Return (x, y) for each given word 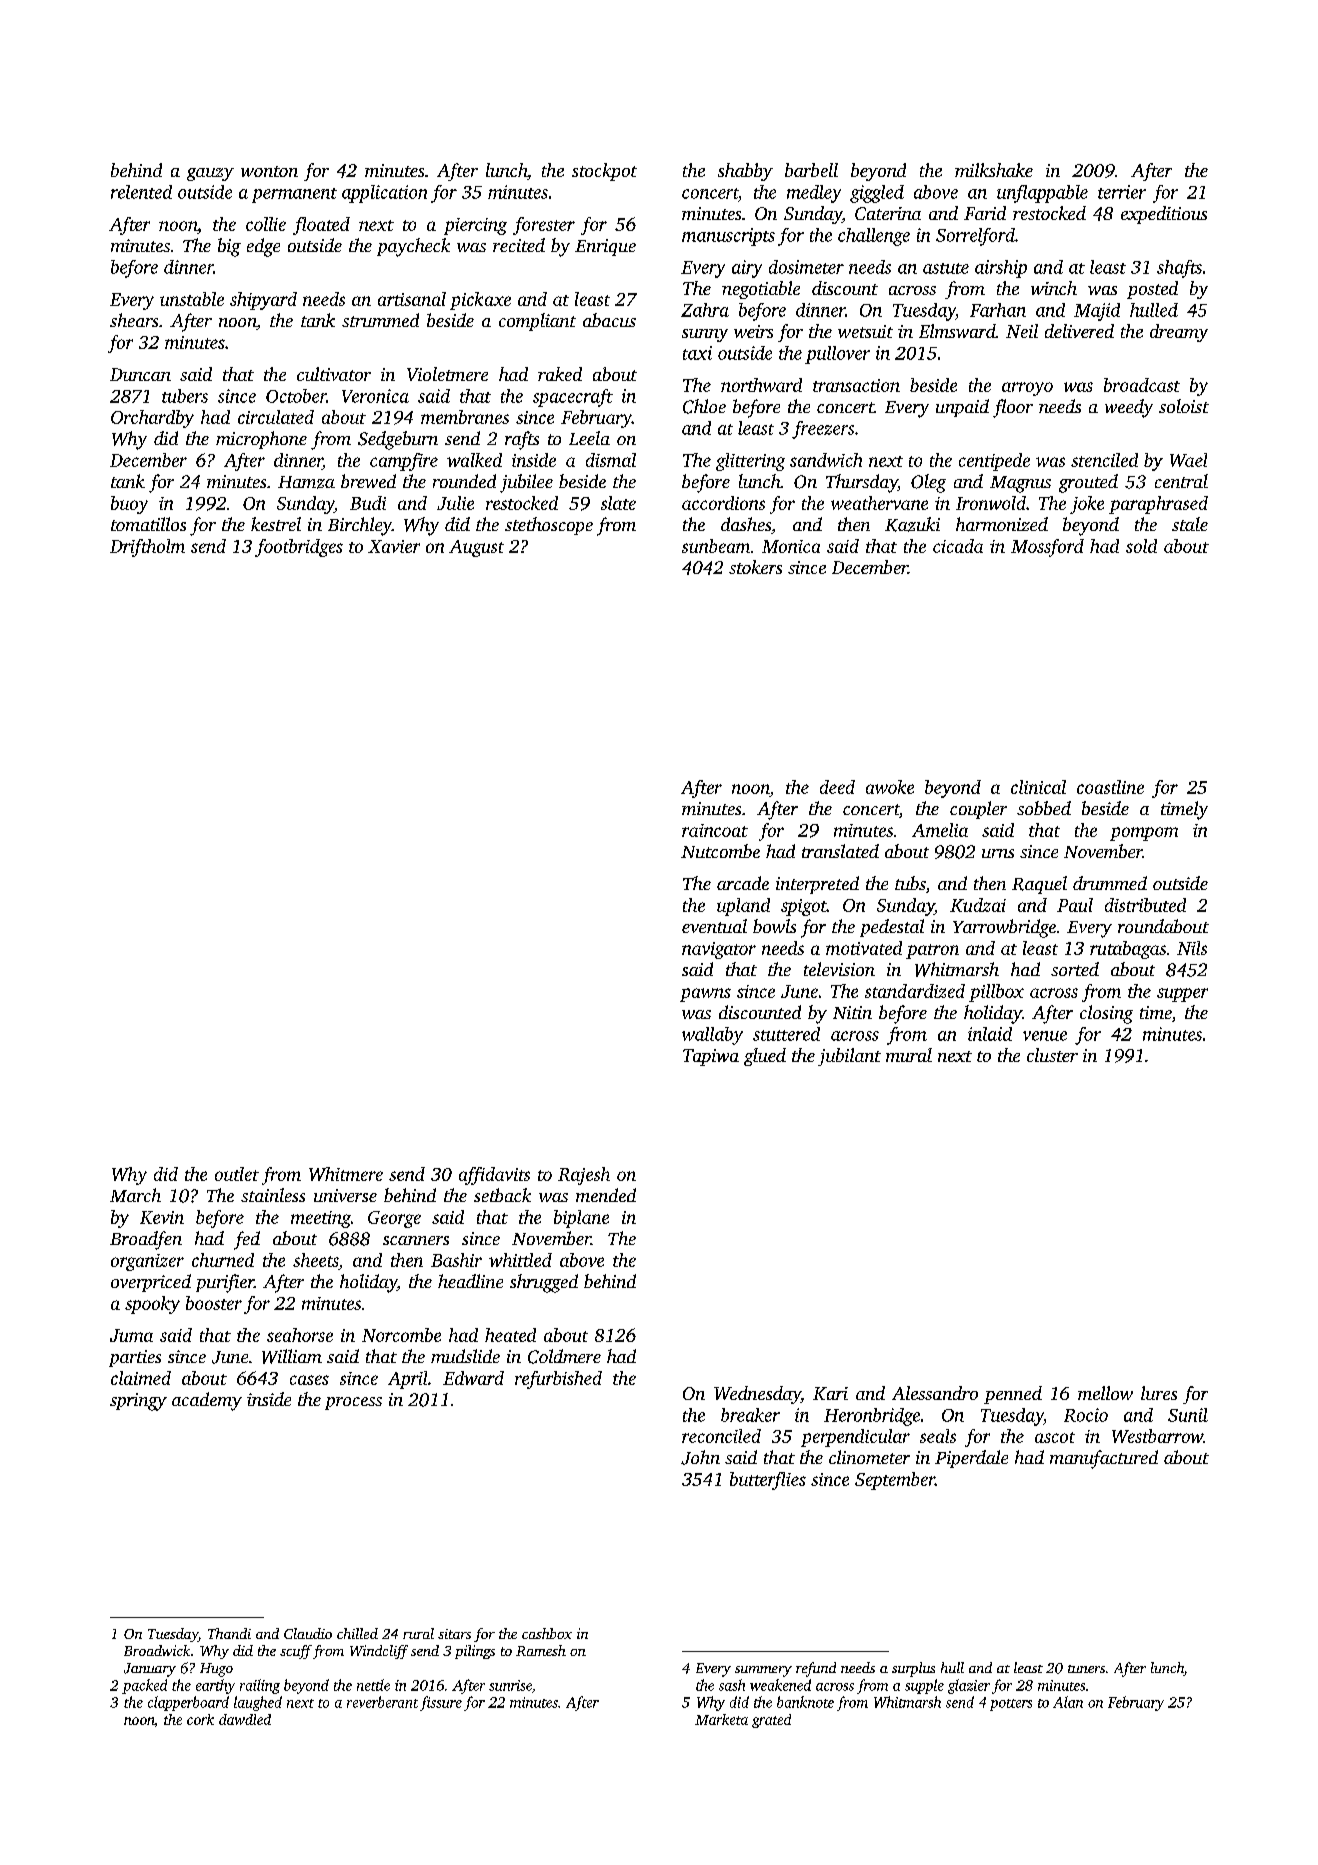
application (384, 194)
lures (1159, 1393)
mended (606, 1195)
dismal (611, 460)
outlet (237, 1174)
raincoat (715, 830)
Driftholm (147, 548)
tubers (185, 396)
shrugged (544, 1283)
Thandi (229, 1633)
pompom (1144, 834)
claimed (141, 1378)
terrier (1122, 192)
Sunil (1188, 1415)
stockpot (604, 172)
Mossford (1047, 548)
